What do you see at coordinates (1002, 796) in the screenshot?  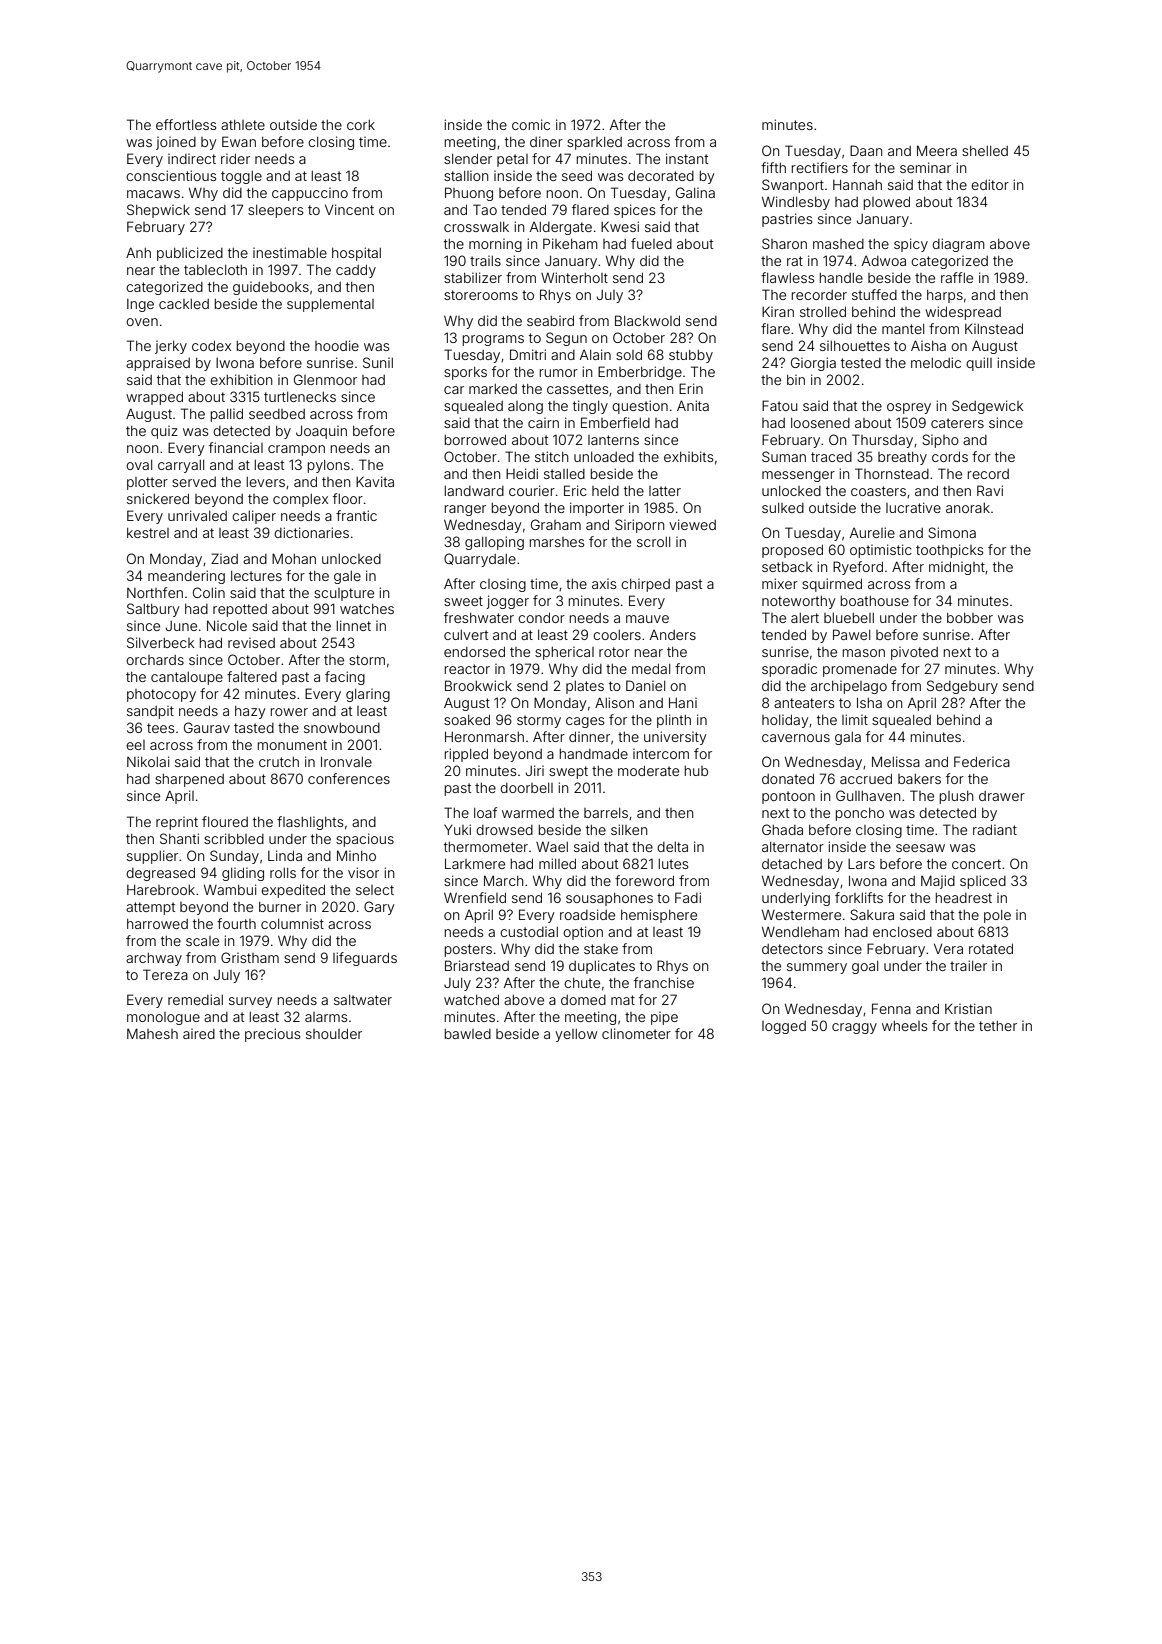 I see `drawer` at bounding box center [1002, 796].
